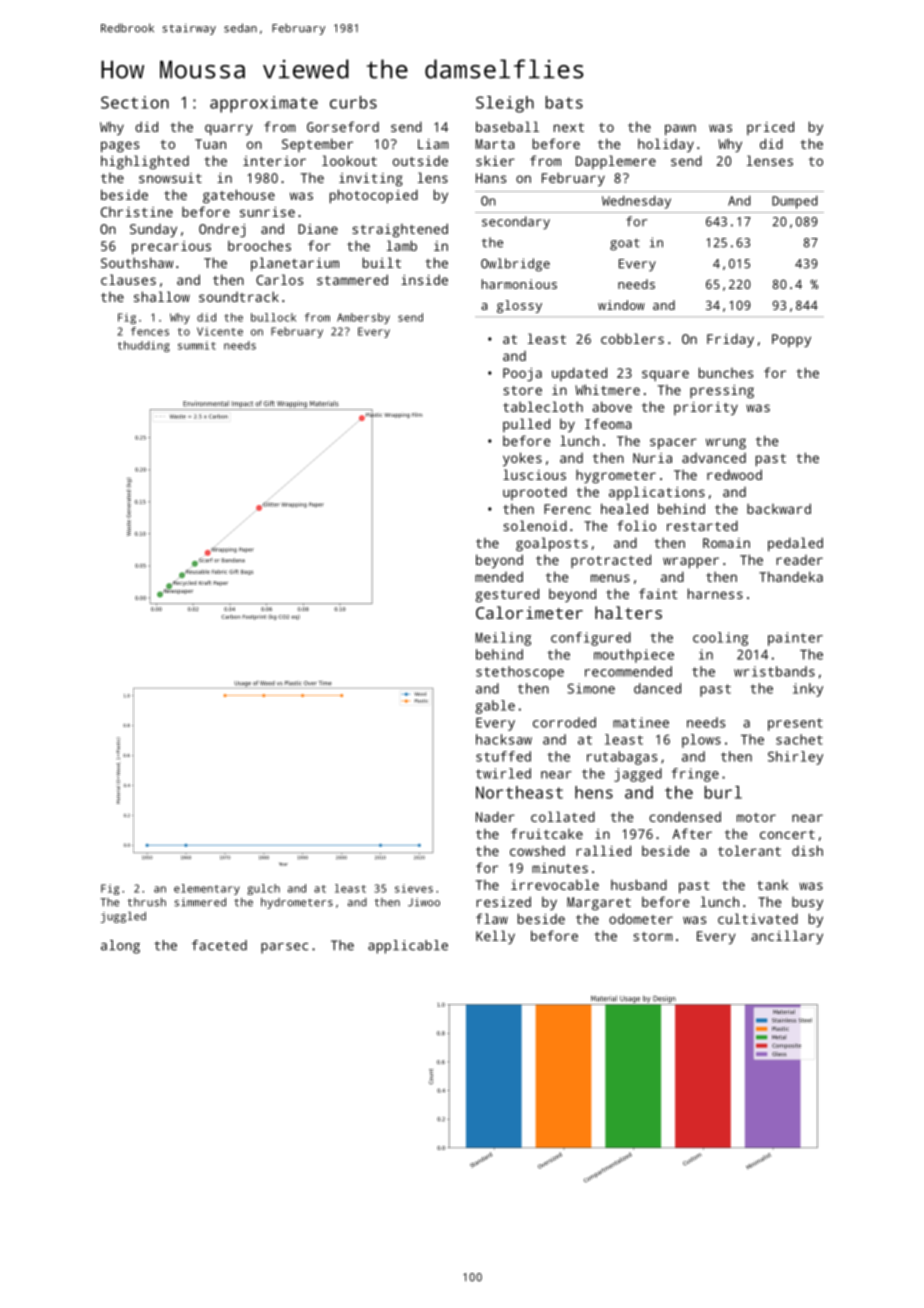 The width and height of the screenshot is (924, 1308). Describe the element at coordinates (128, 279) in the screenshot. I see `clauses` at that location.
